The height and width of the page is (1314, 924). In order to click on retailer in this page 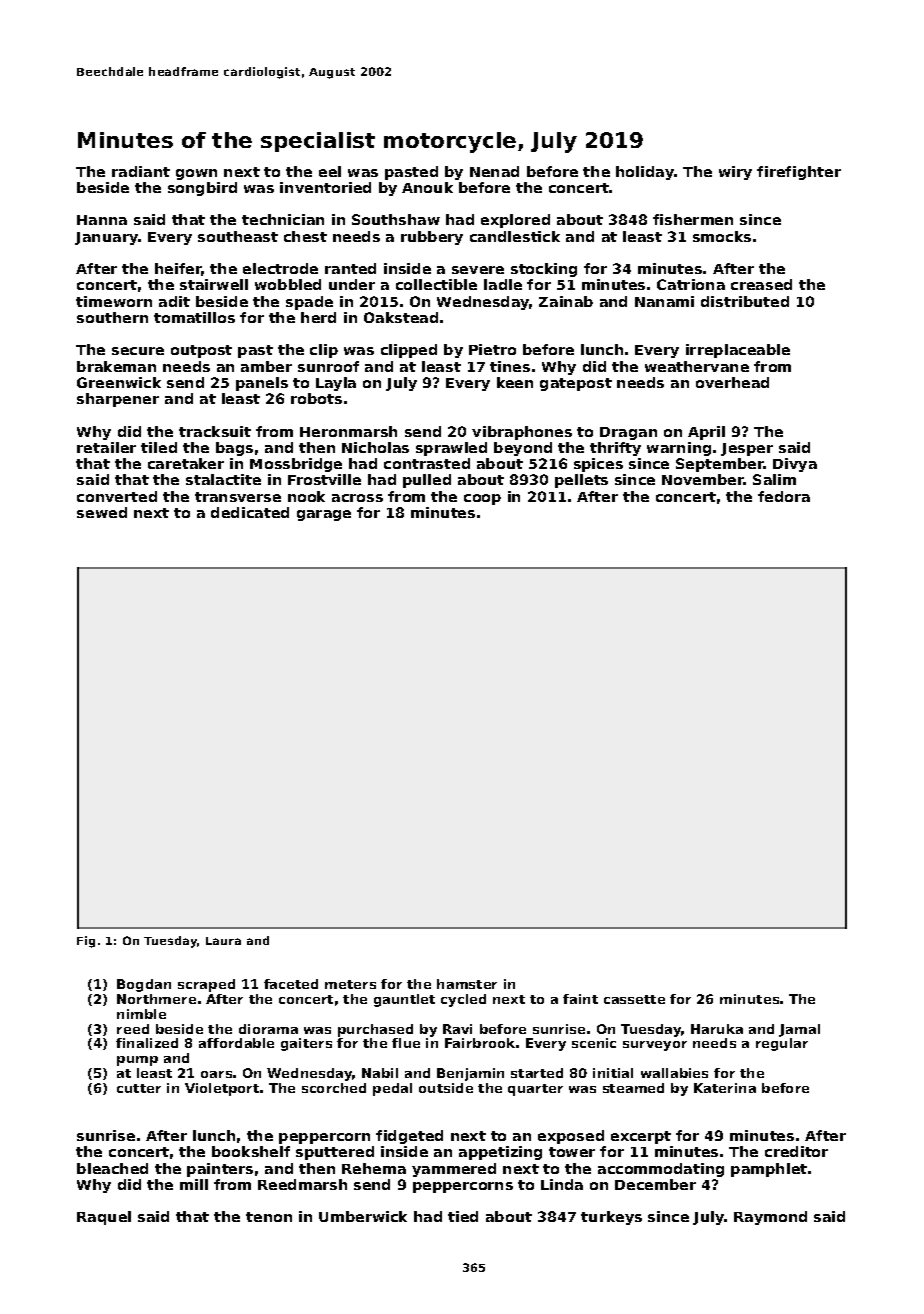, I will do `click(106, 447)`.
